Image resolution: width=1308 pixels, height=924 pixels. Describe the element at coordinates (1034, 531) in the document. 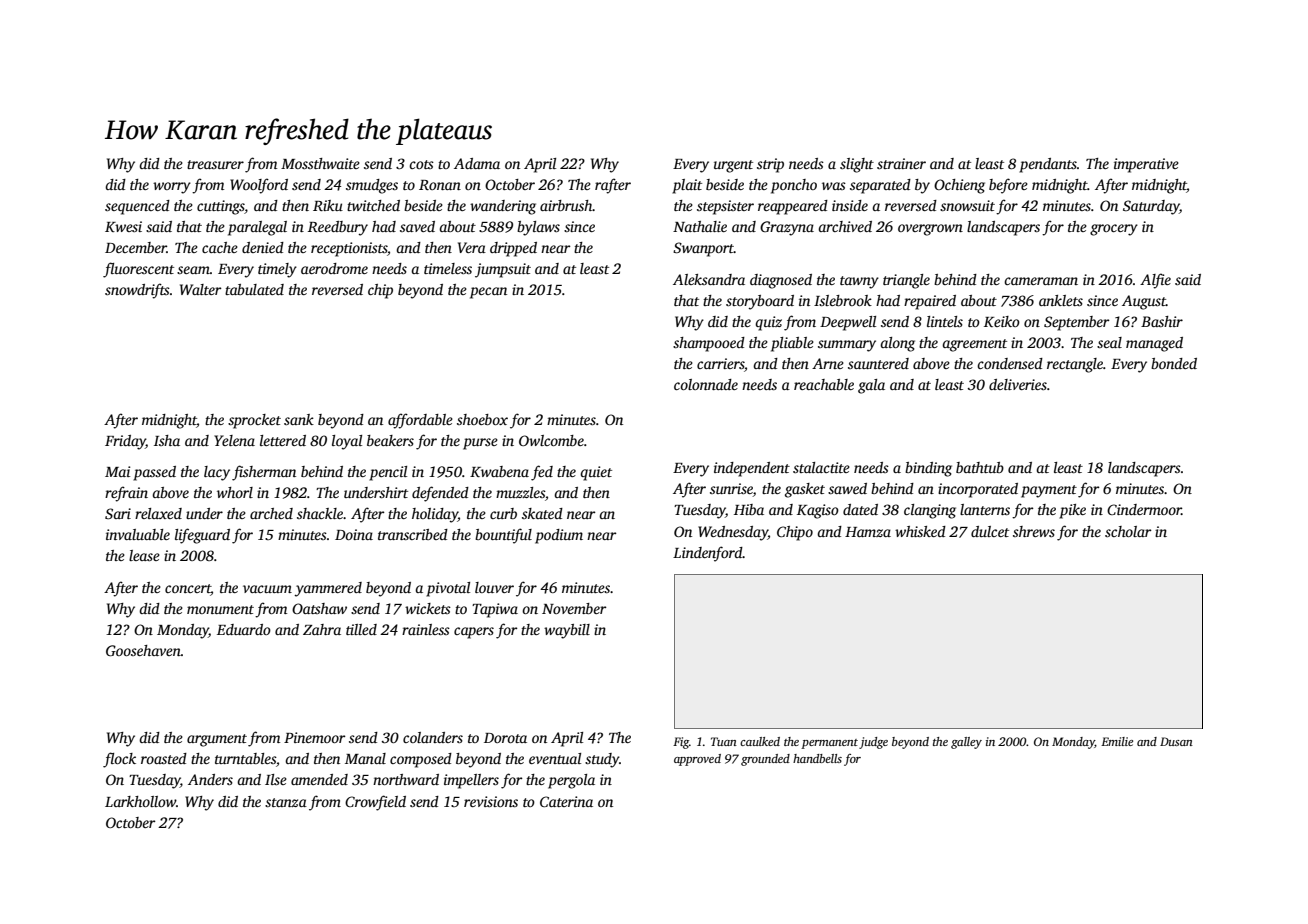

I see `shrews` at that location.
